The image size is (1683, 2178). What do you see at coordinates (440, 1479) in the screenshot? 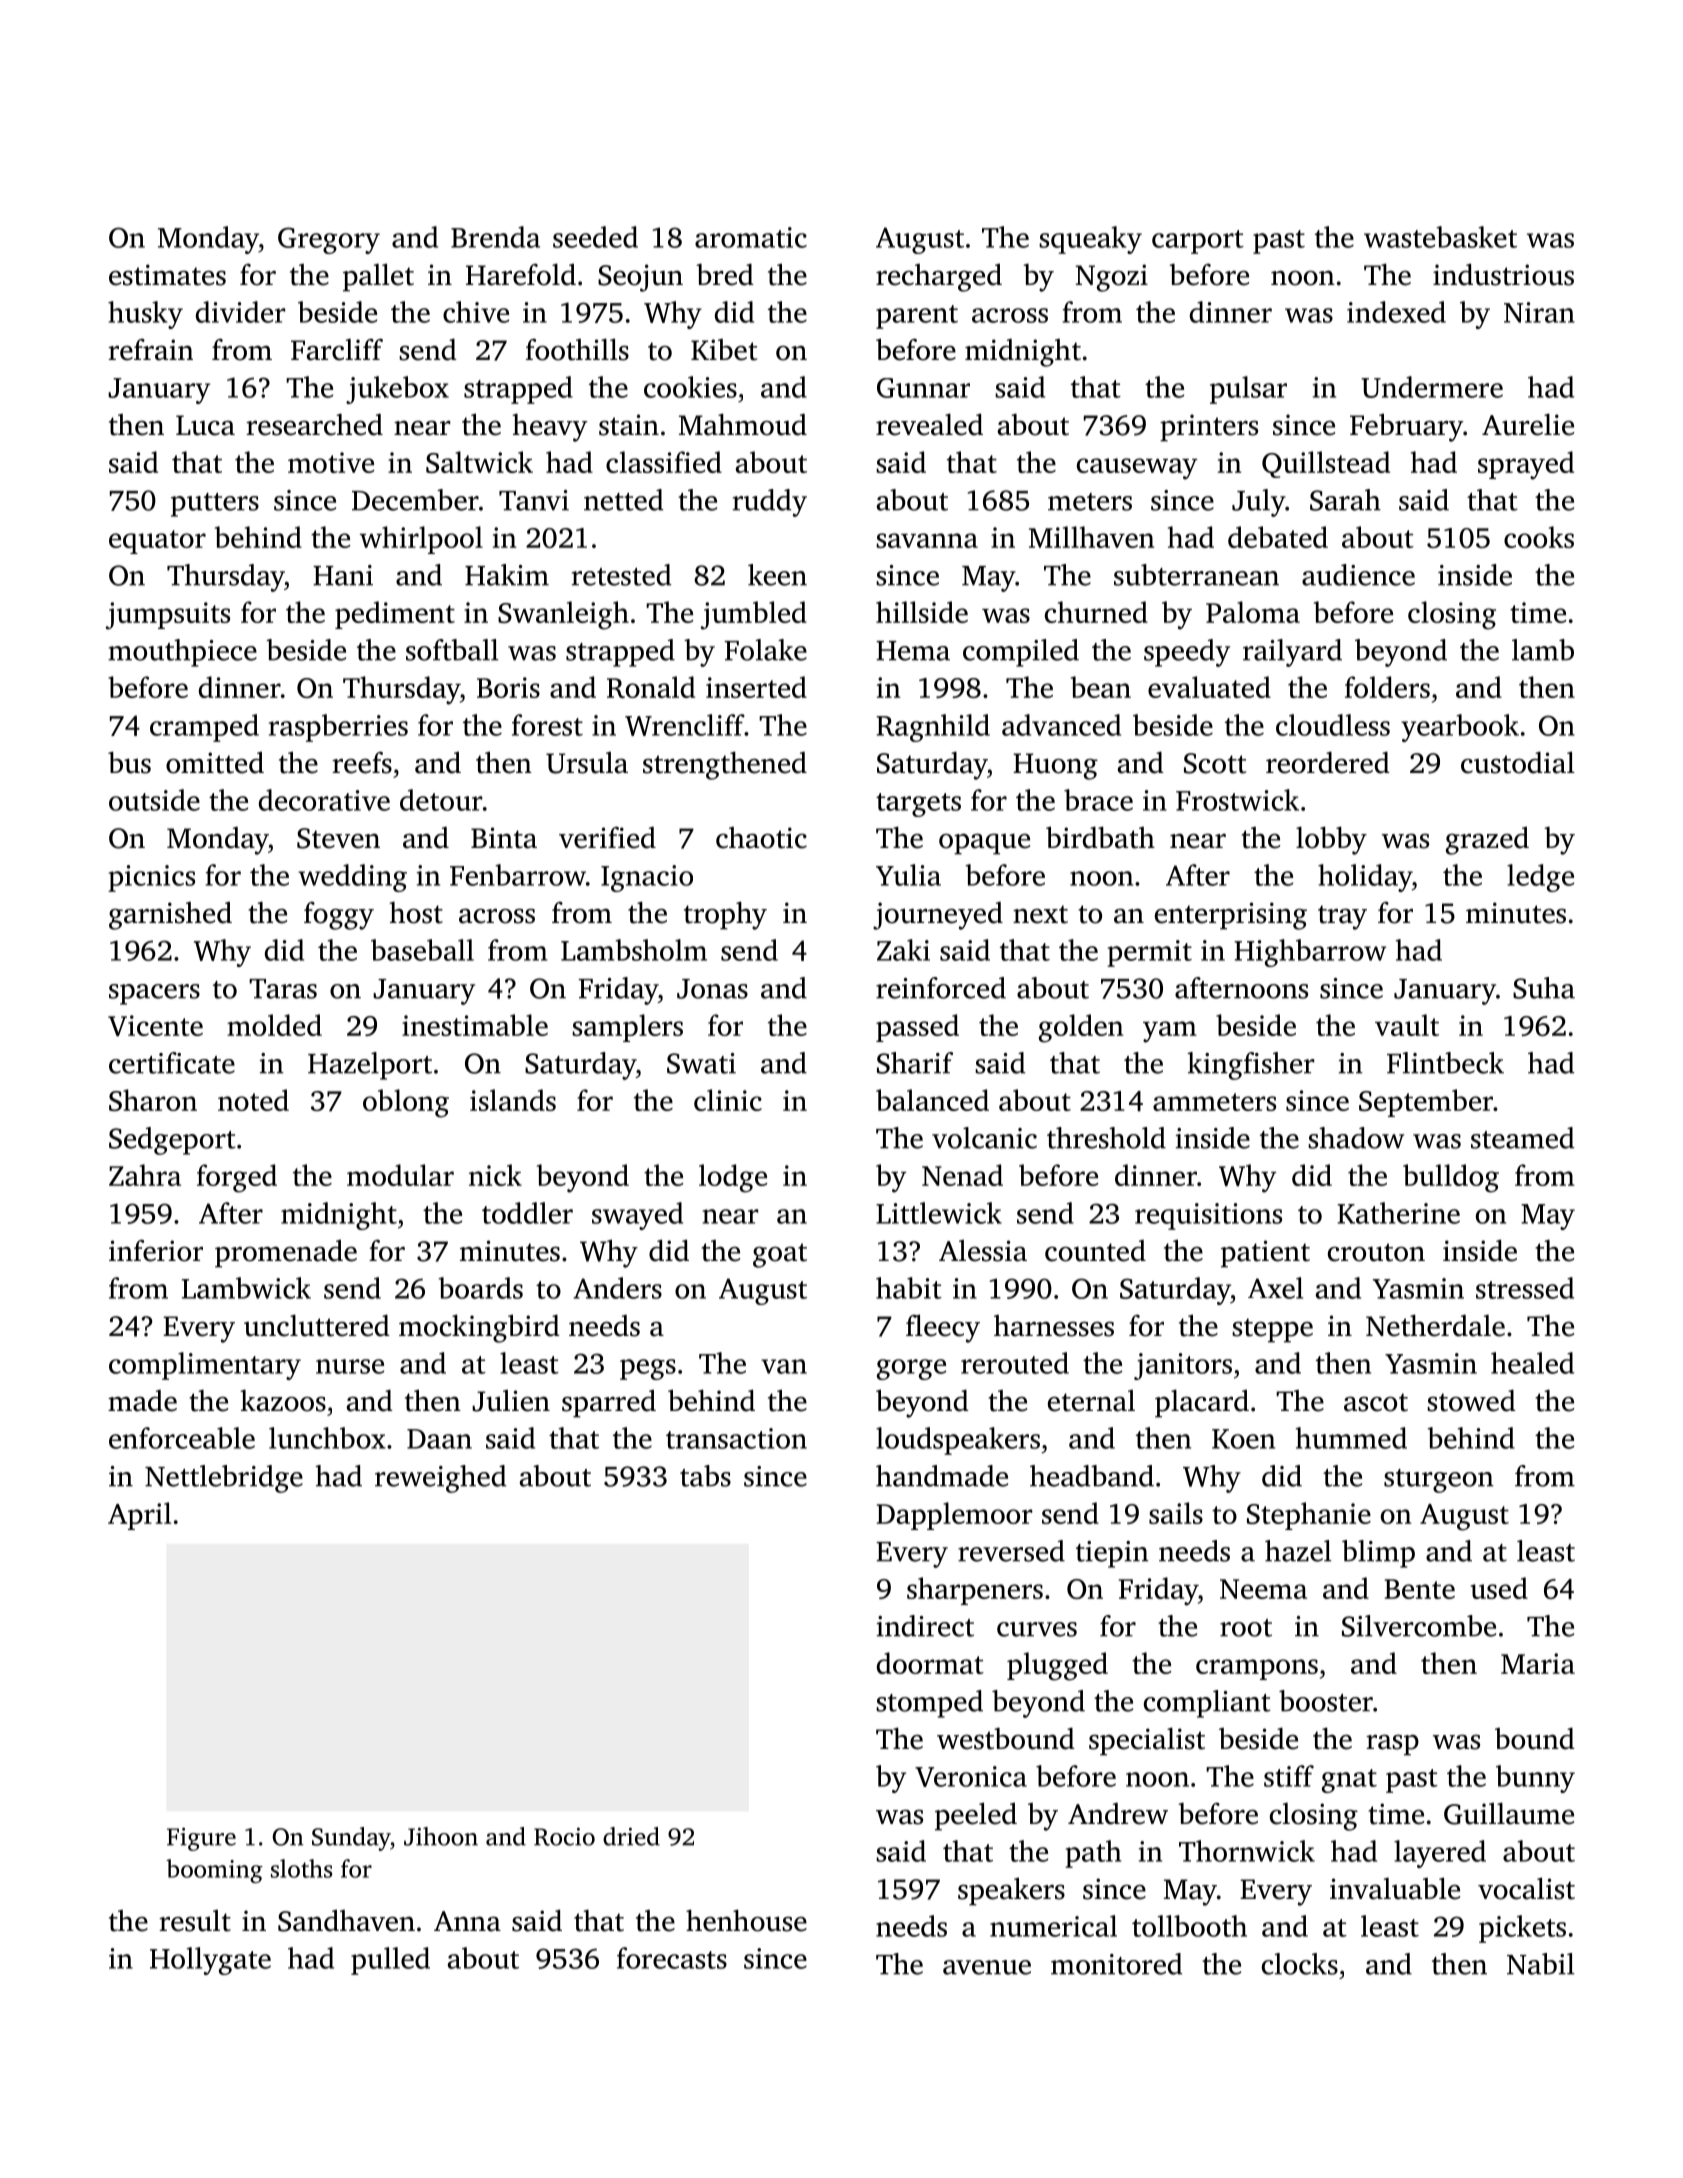
I see `reweighed` at bounding box center [440, 1479].
